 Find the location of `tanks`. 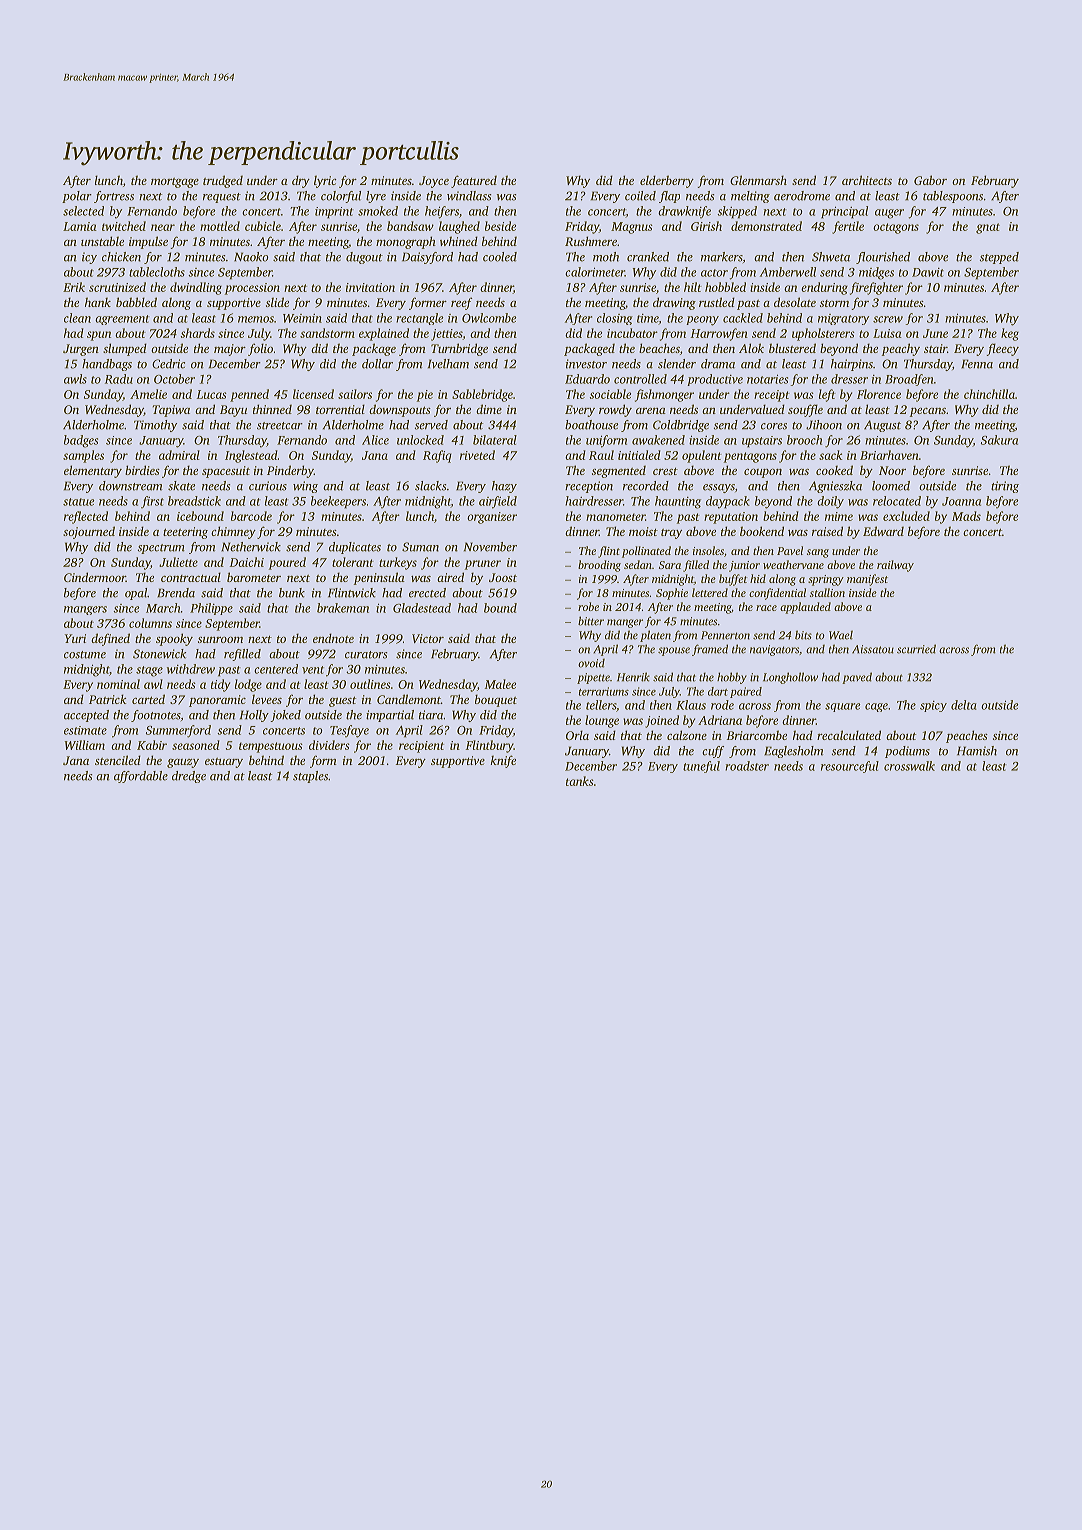

tanks is located at coordinates (580, 781).
